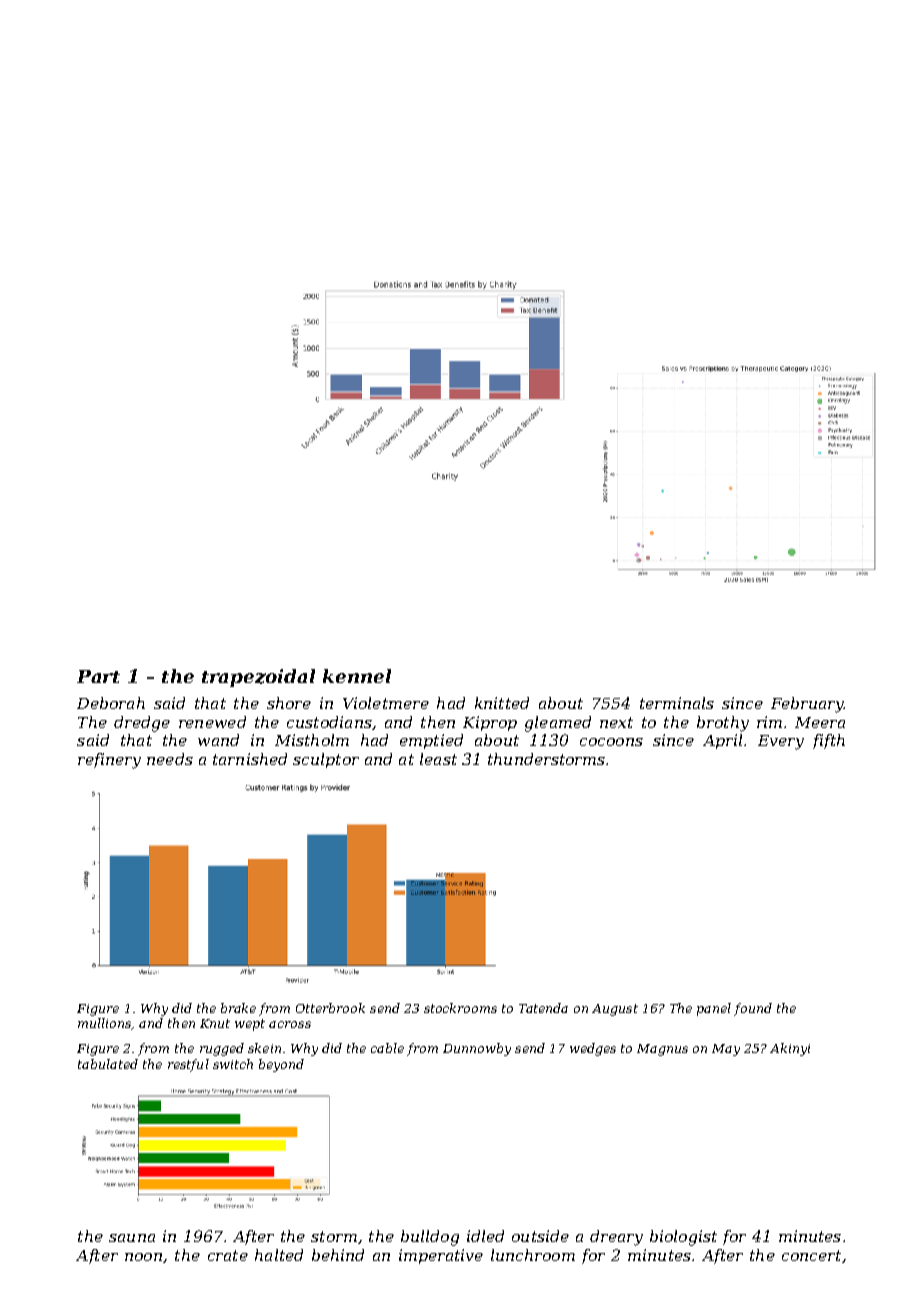 This document has width=924, height=1314. Describe the element at coordinates (108, 1064) in the document. I see `tabulated` at that location.
